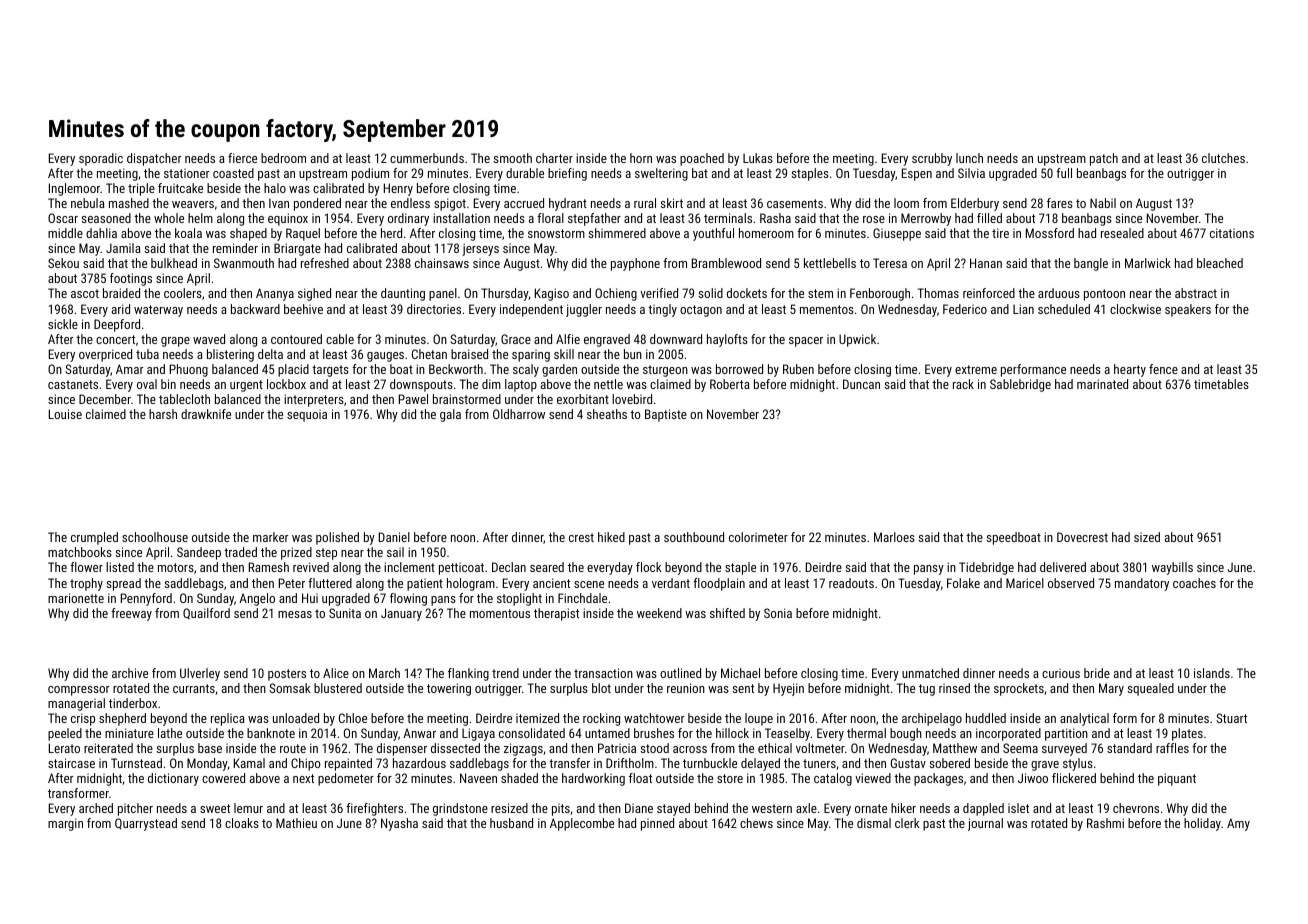 The width and height of the screenshot is (1308, 924). What do you see at coordinates (1102, 384) in the screenshot?
I see `marinated` at bounding box center [1102, 384].
